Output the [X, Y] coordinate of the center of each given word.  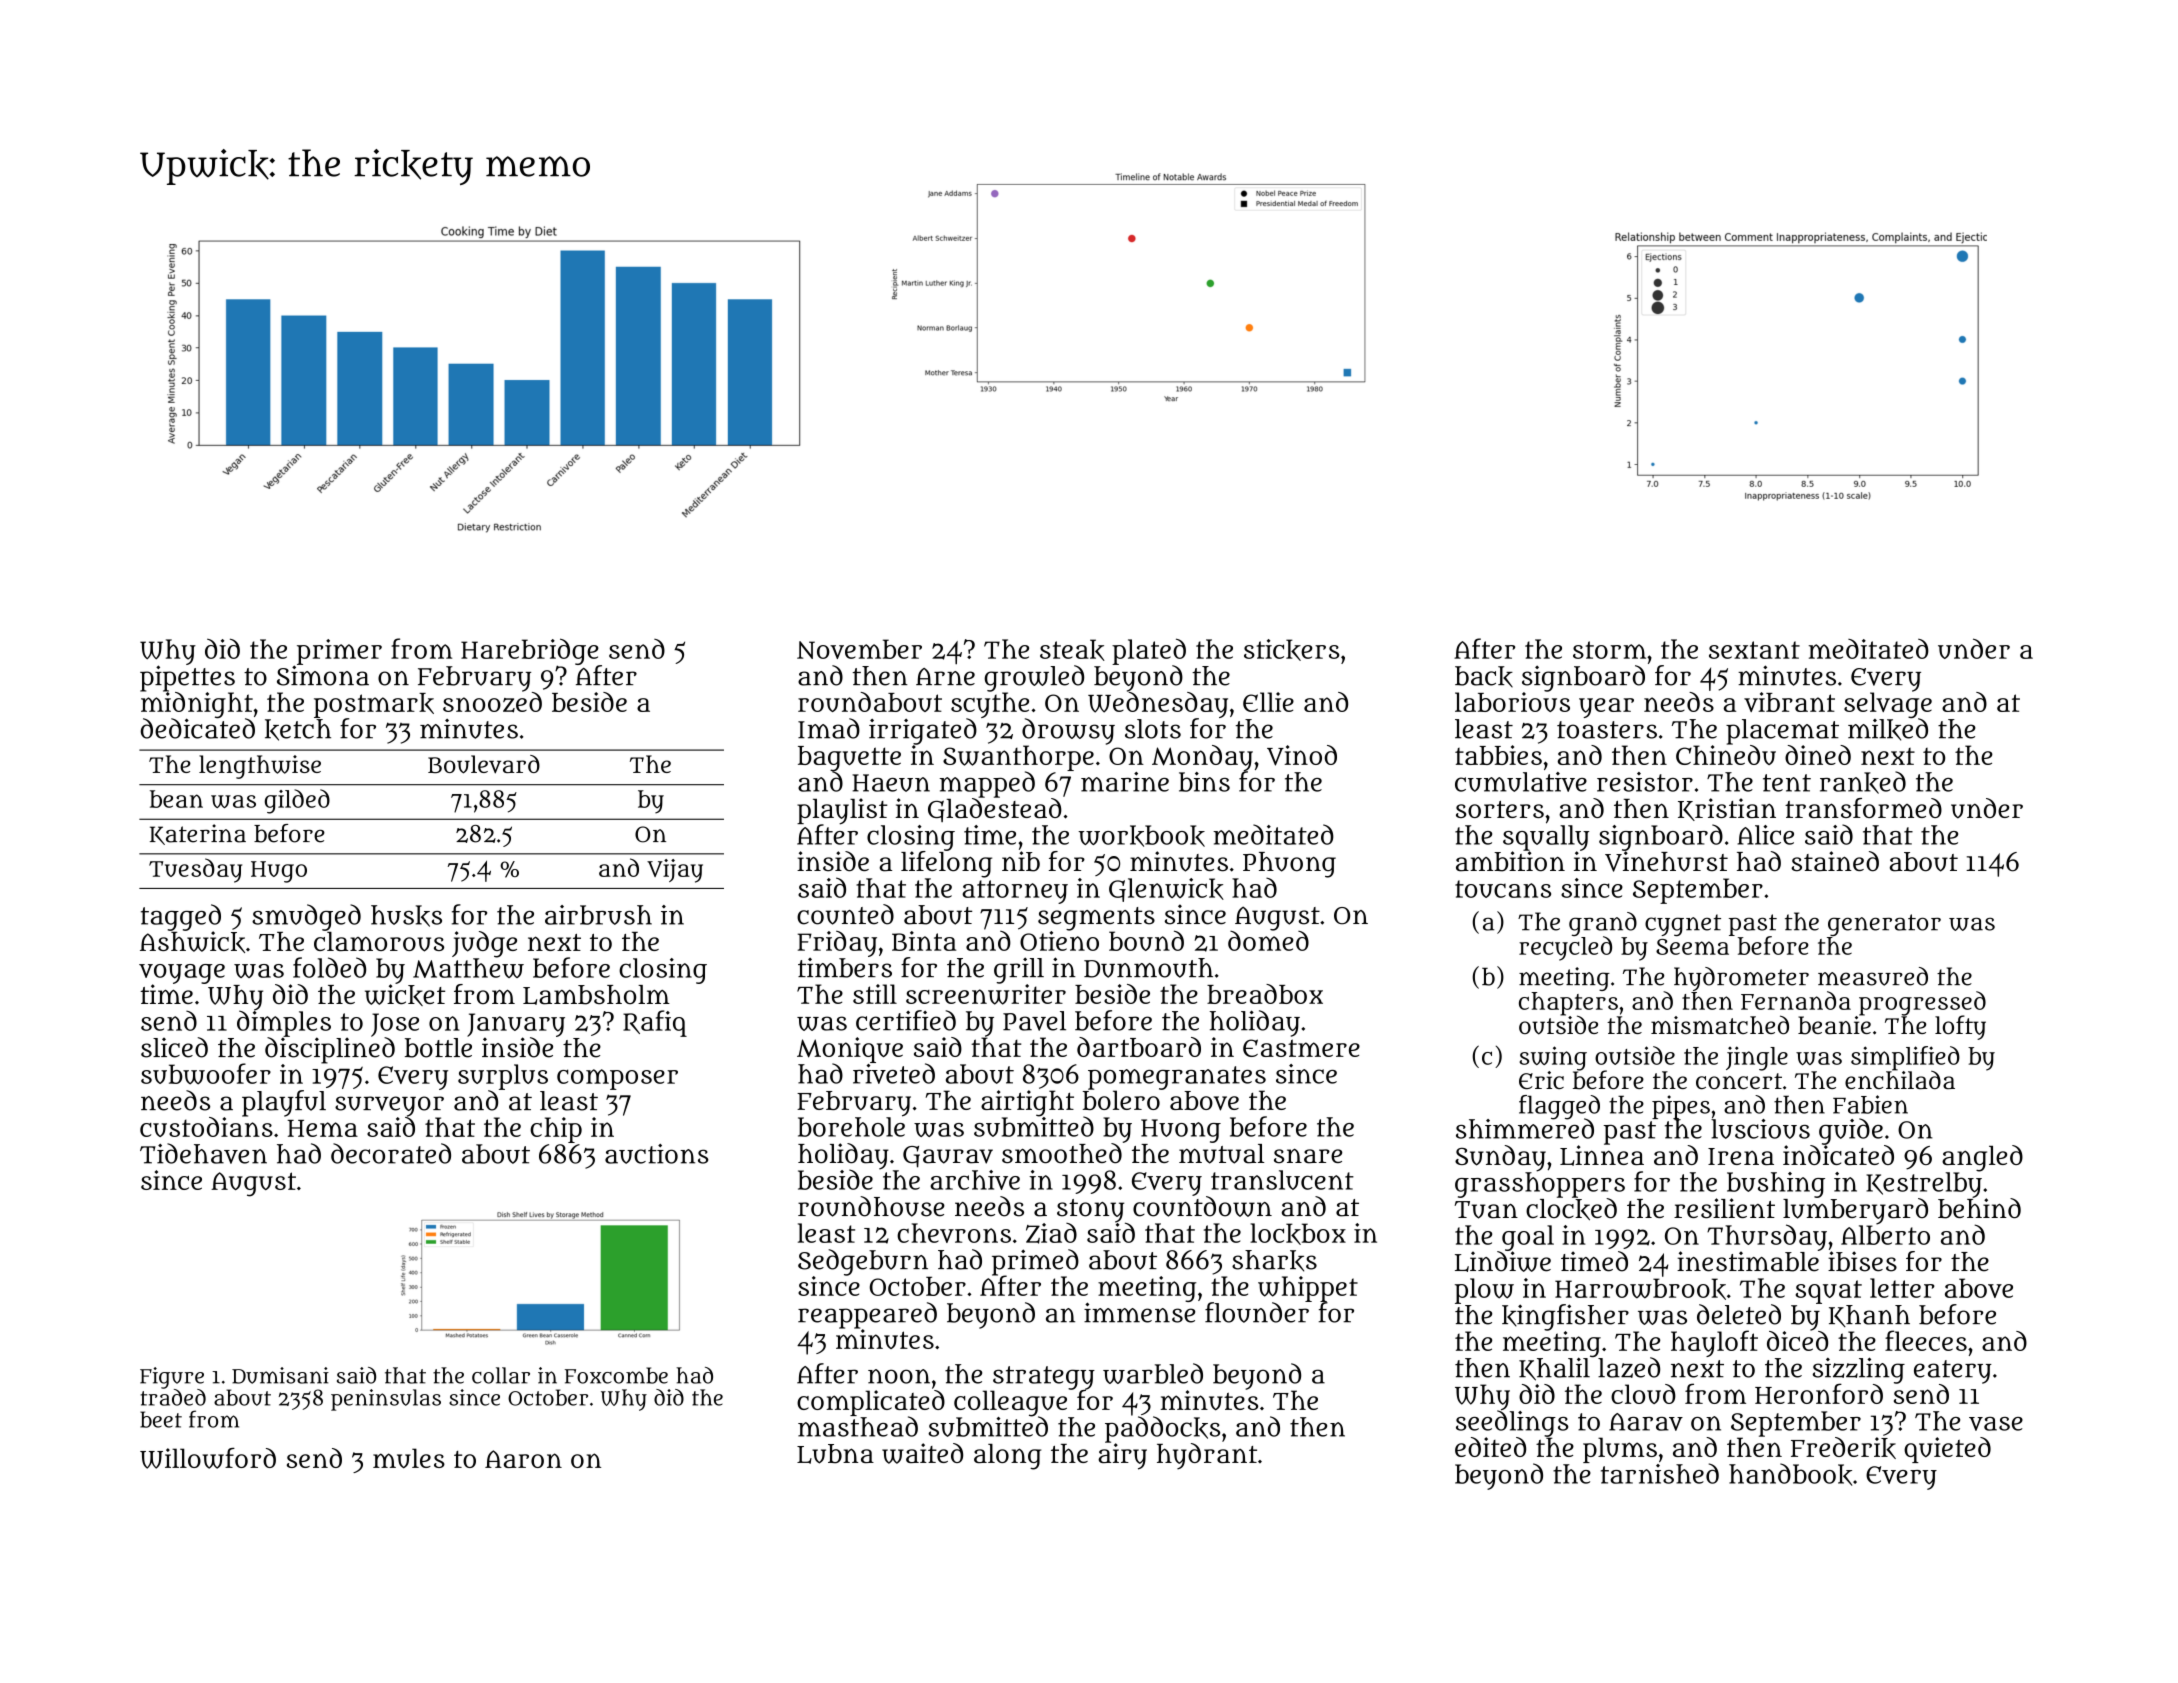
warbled [1153, 1373]
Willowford [208, 1458]
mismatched [1720, 1025]
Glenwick [1166, 890]
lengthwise [260, 767]
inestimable [1748, 1261]
